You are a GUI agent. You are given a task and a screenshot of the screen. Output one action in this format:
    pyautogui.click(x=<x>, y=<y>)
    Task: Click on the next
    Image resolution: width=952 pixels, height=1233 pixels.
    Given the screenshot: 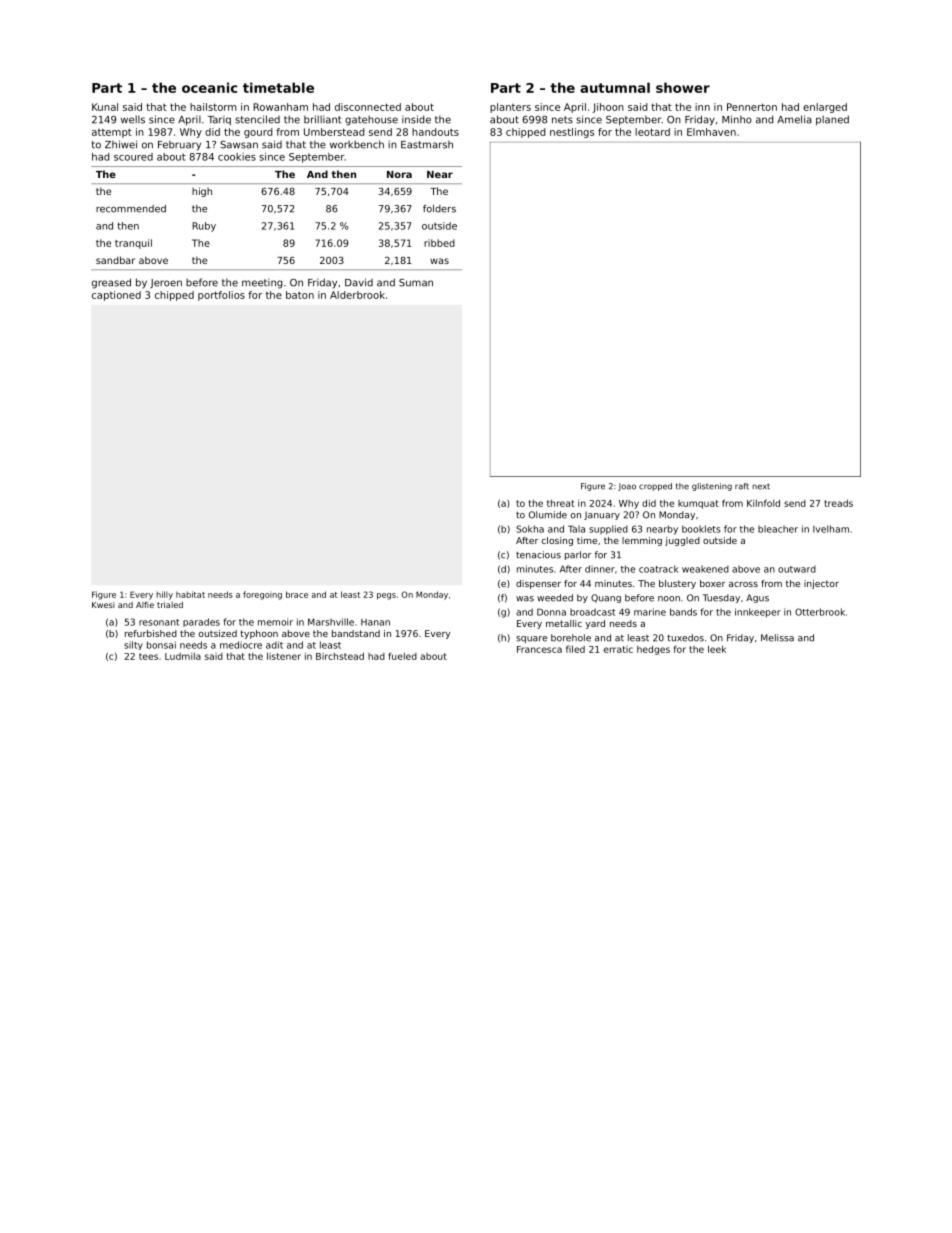 What is the action you would take?
    pyautogui.click(x=761, y=486)
